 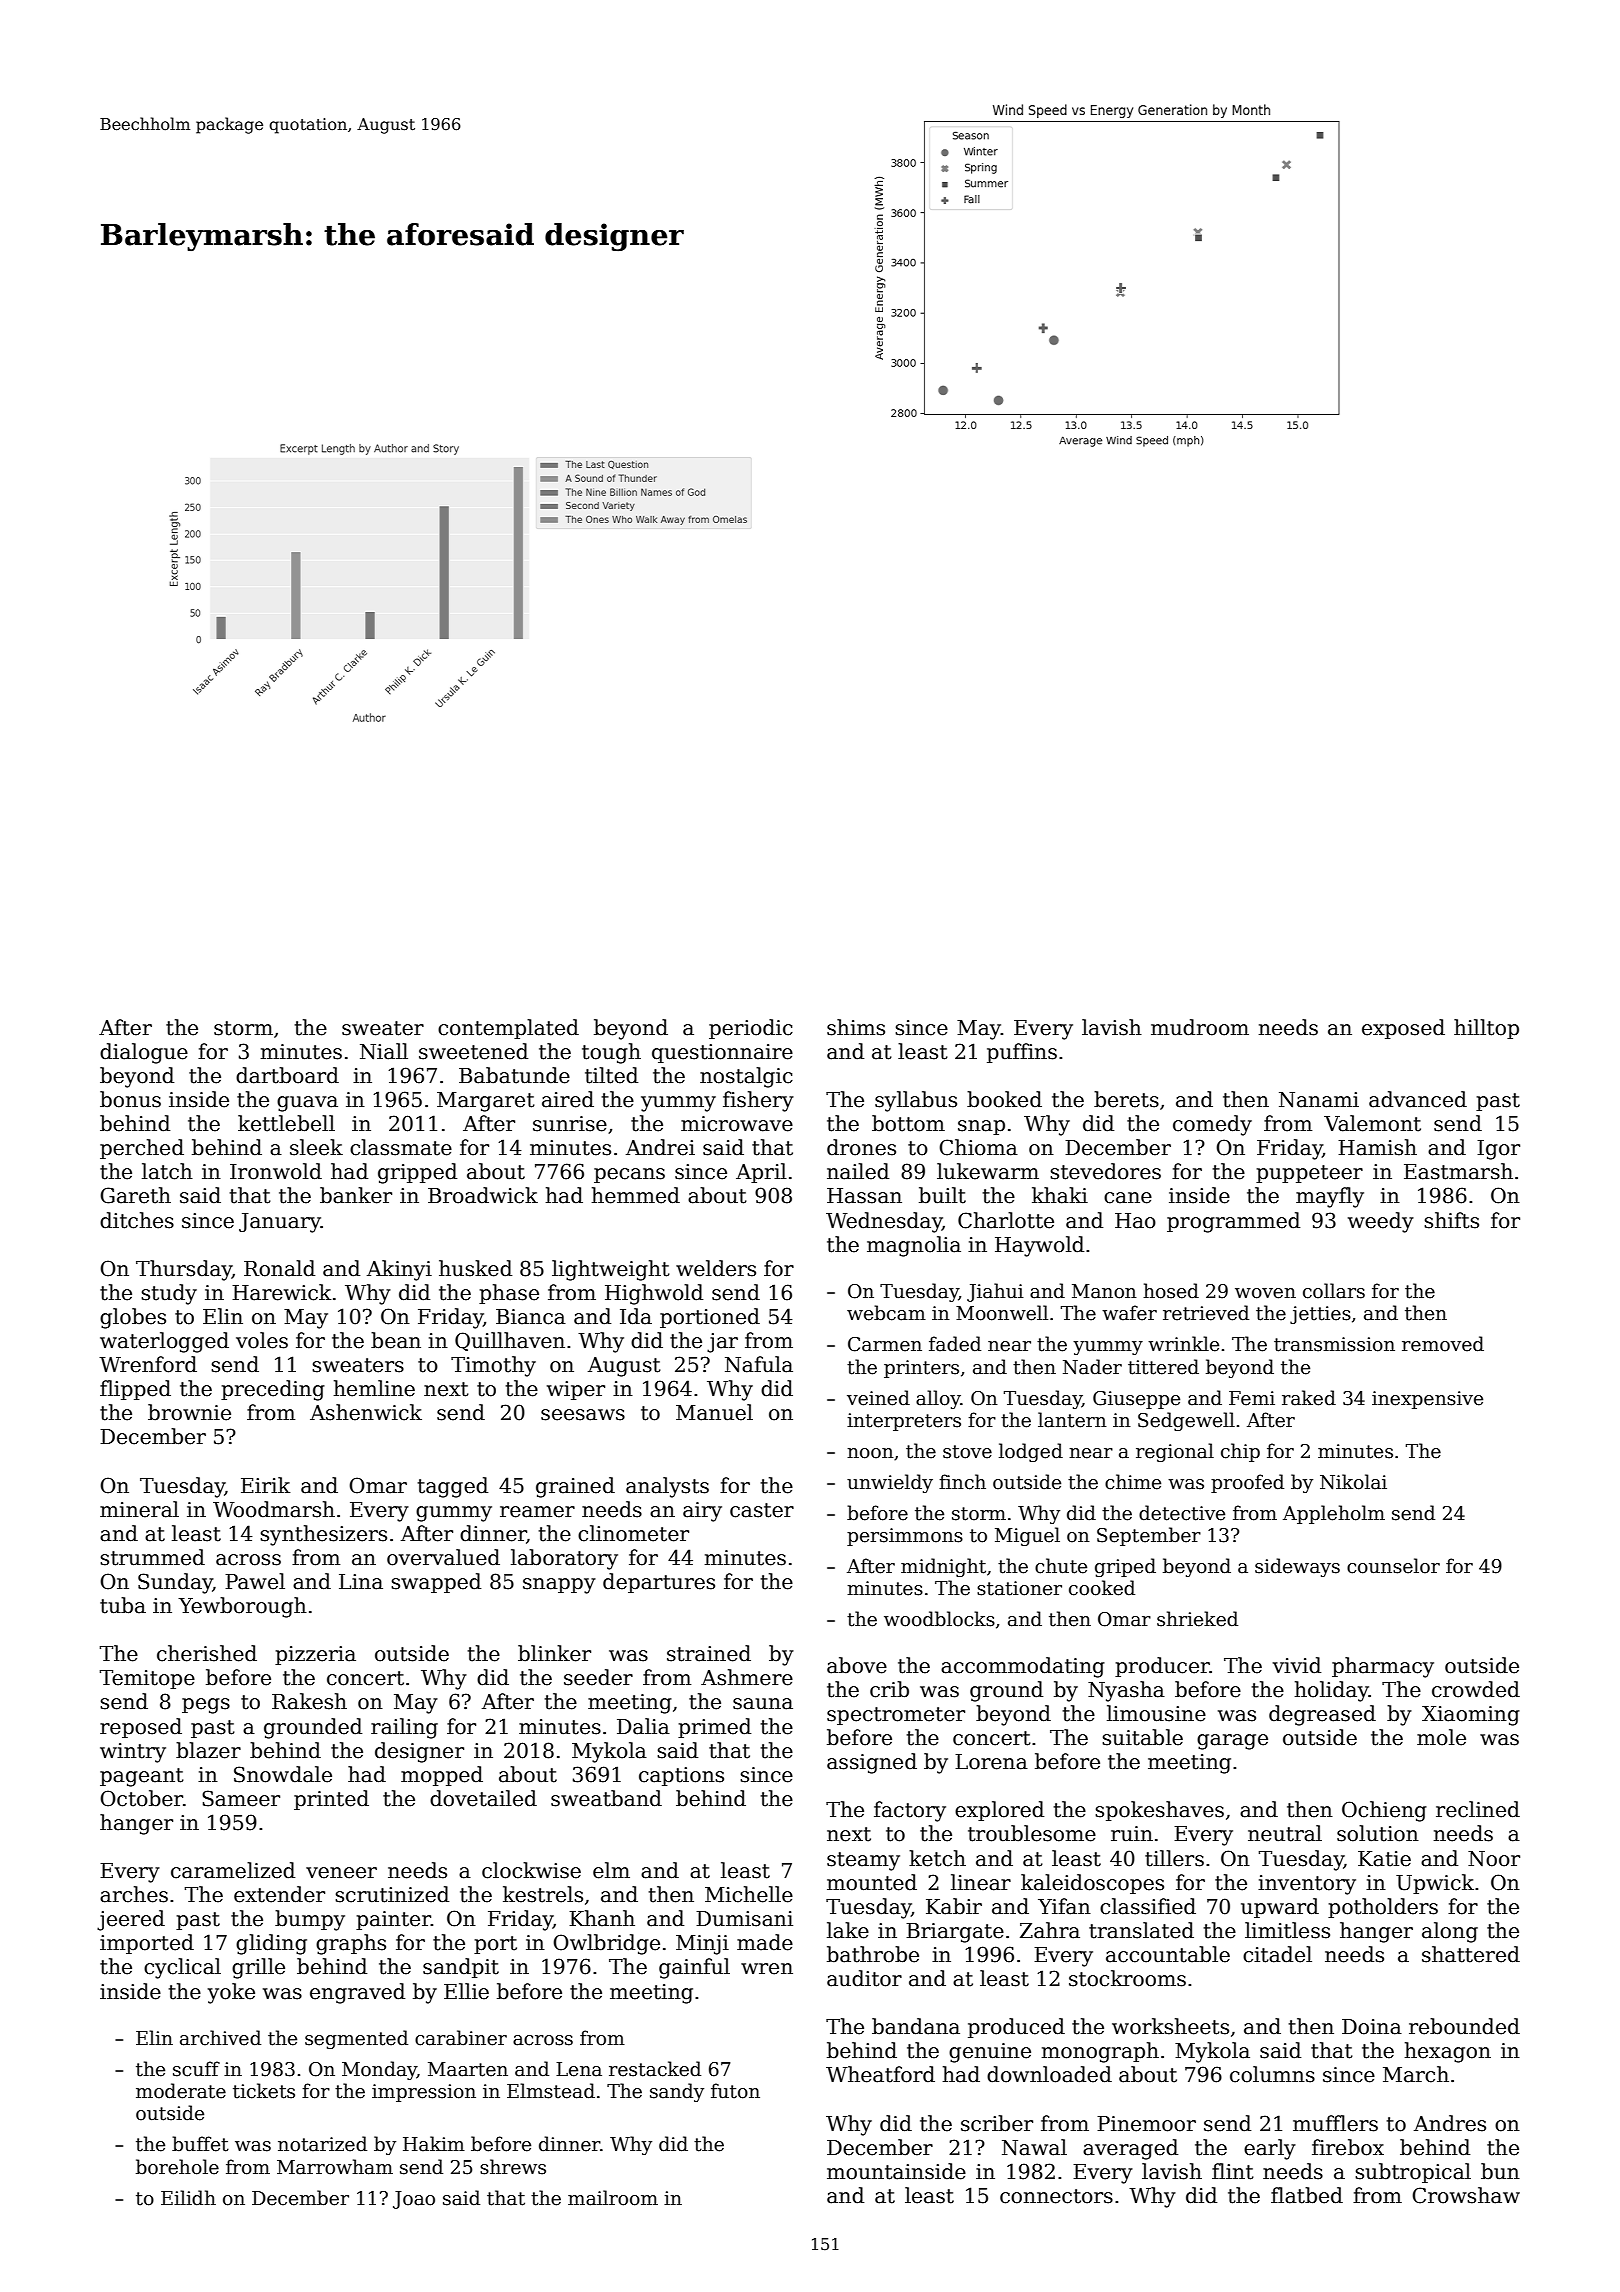 What do you see at coordinates (751, 1029) in the screenshot?
I see `periodic` at bounding box center [751, 1029].
